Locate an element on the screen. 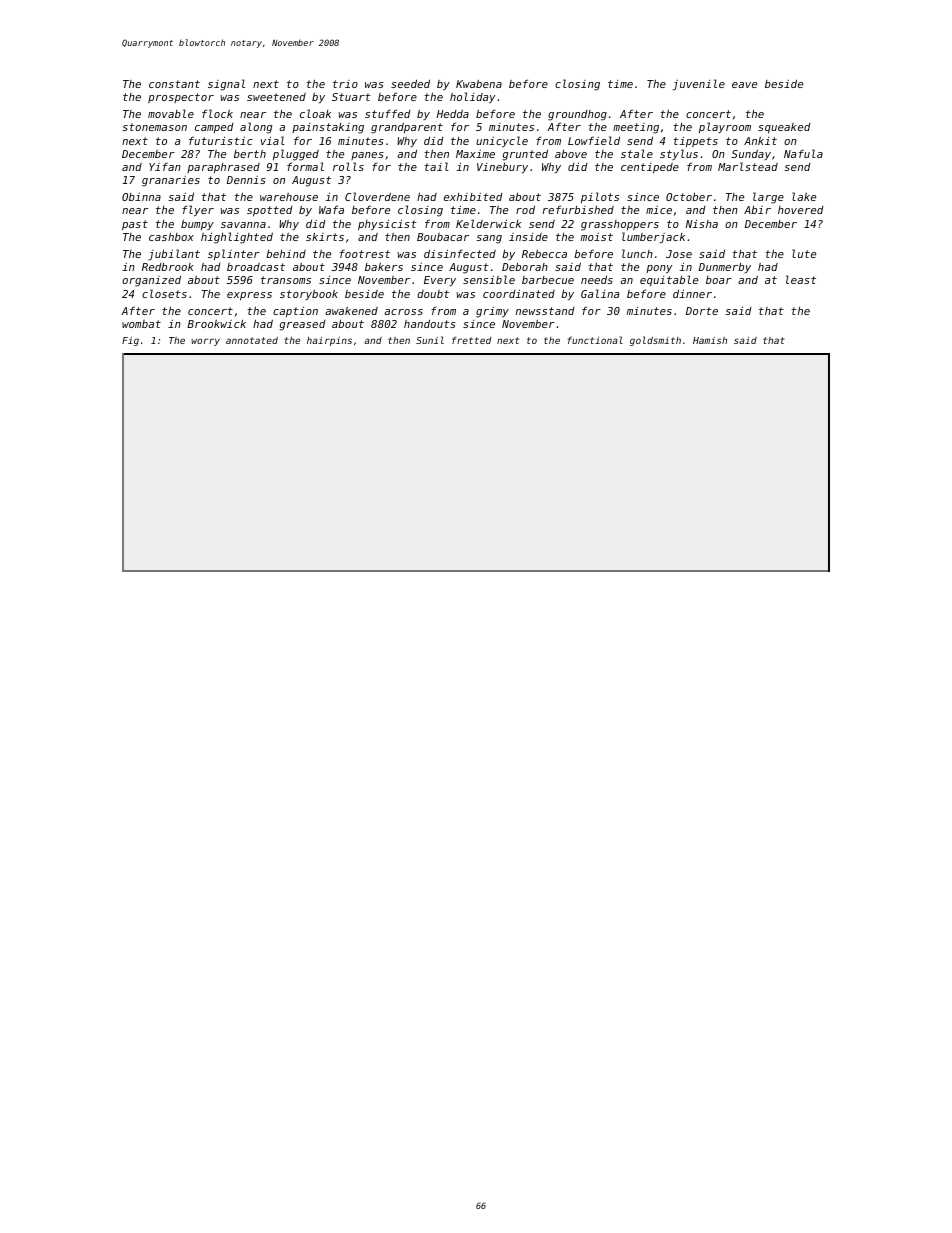 The width and height of the screenshot is (952, 1233). seeded is located at coordinates (410, 84).
